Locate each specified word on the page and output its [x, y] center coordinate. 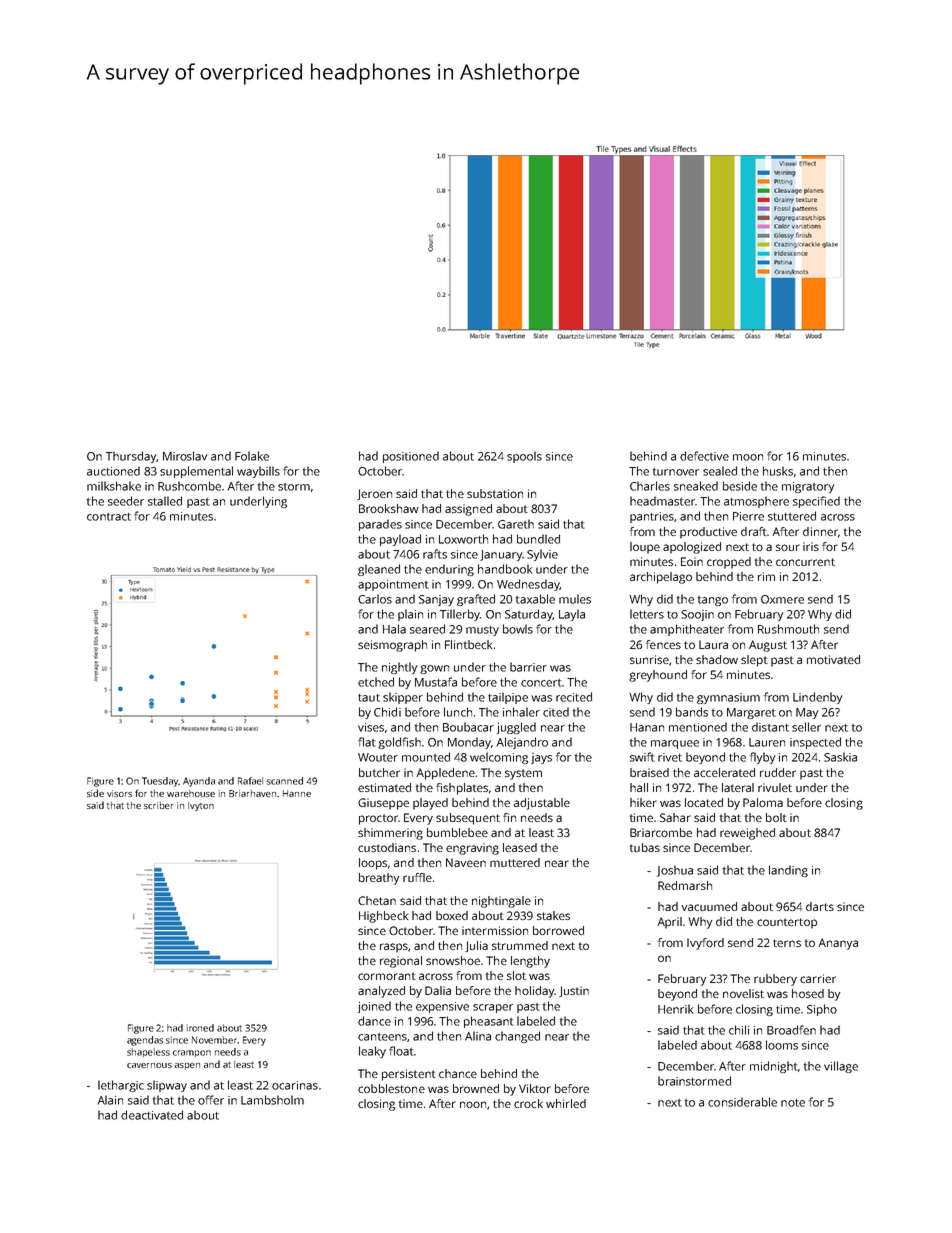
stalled [165, 501]
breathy [379, 879]
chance [458, 1073]
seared [427, 629]
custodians [387, 847]
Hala [394, 629]
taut [369, 698]
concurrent [805, 562]
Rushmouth [788, 629]
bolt [776, 817]
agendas [145, 1041]
